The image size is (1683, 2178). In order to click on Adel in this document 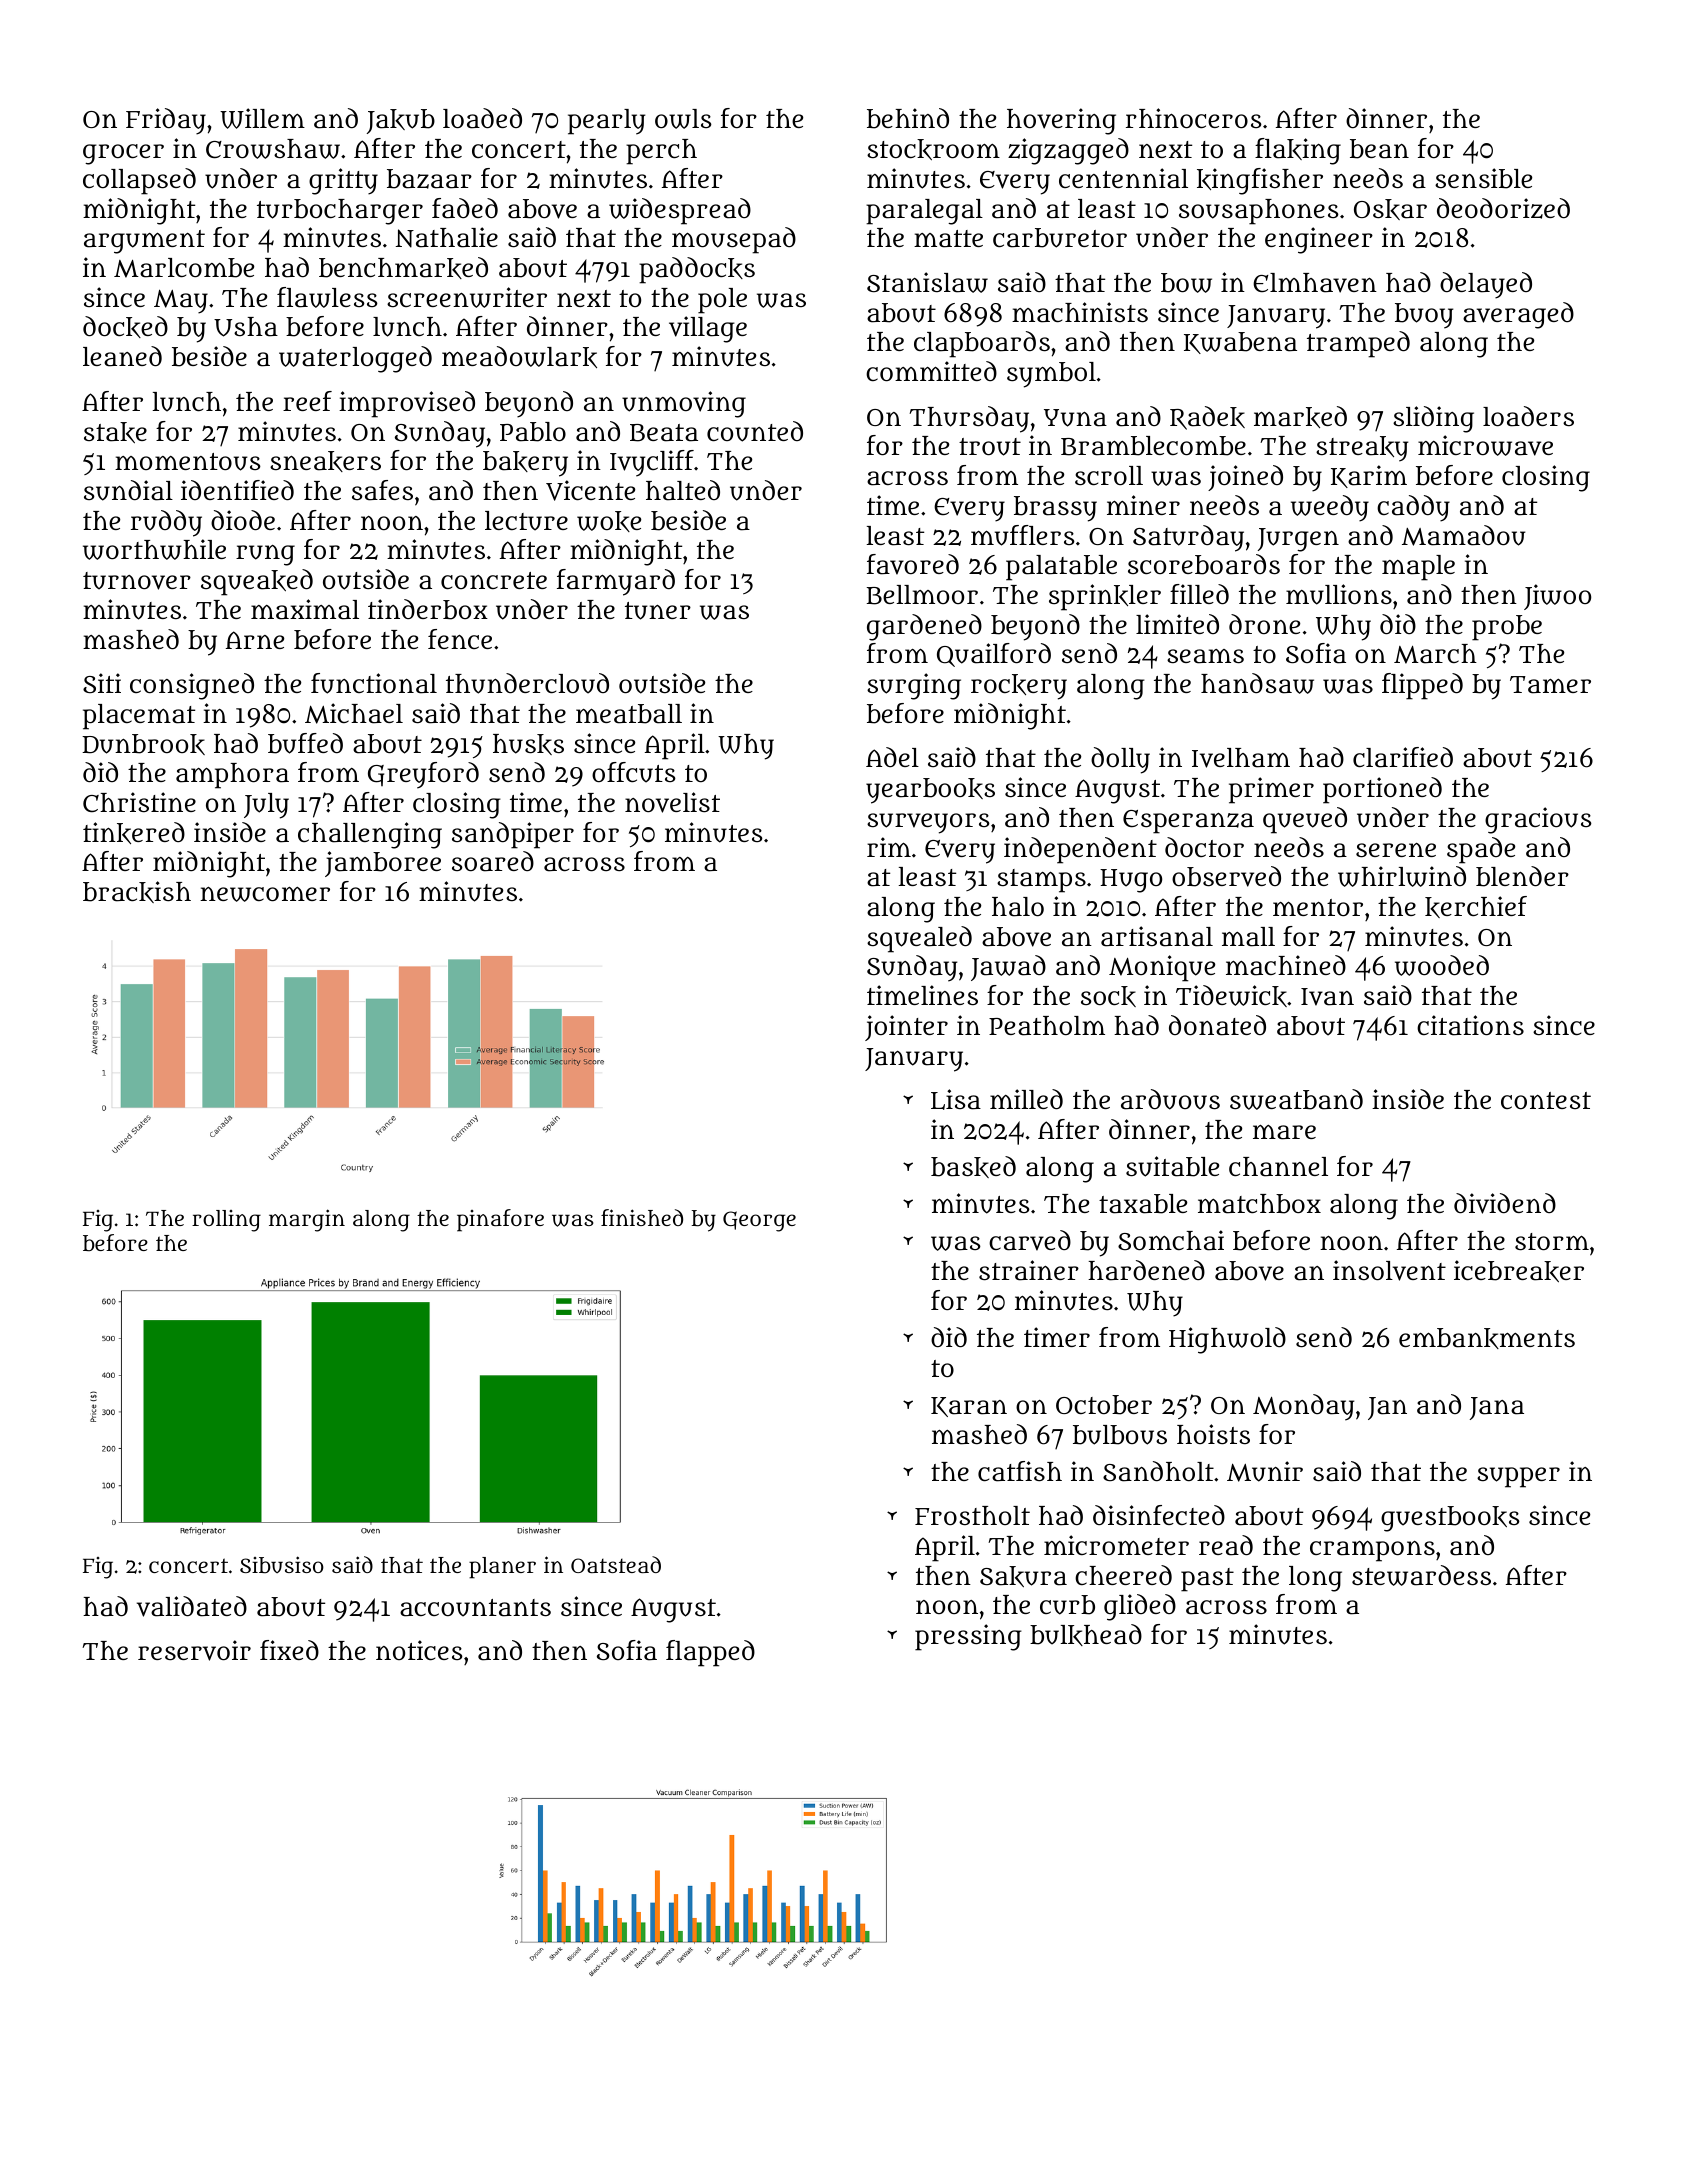, I will do `click(892, 757)`.
